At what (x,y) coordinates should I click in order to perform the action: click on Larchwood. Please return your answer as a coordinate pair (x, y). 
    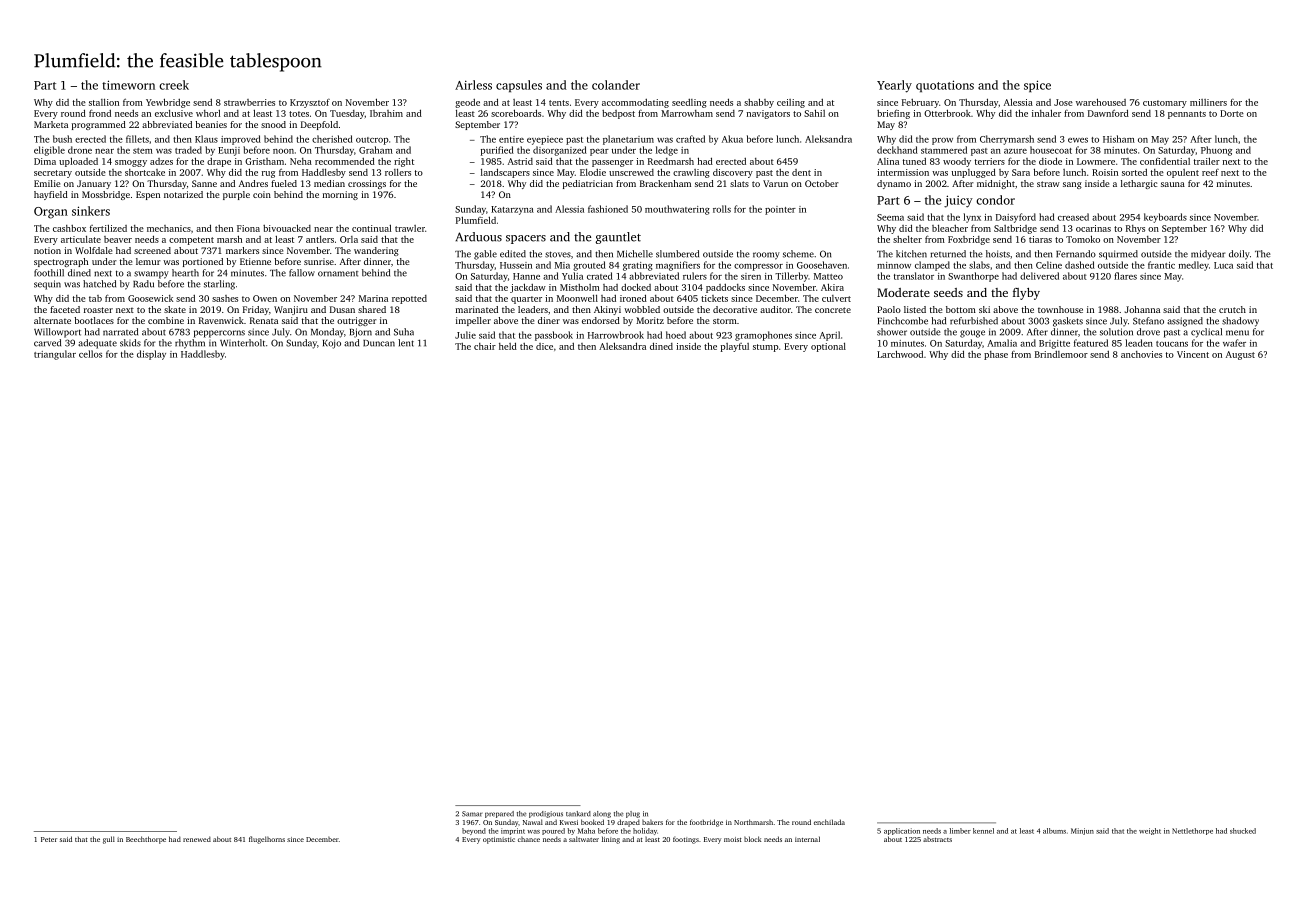
    Looking at the image, I should click on (900, 354).
